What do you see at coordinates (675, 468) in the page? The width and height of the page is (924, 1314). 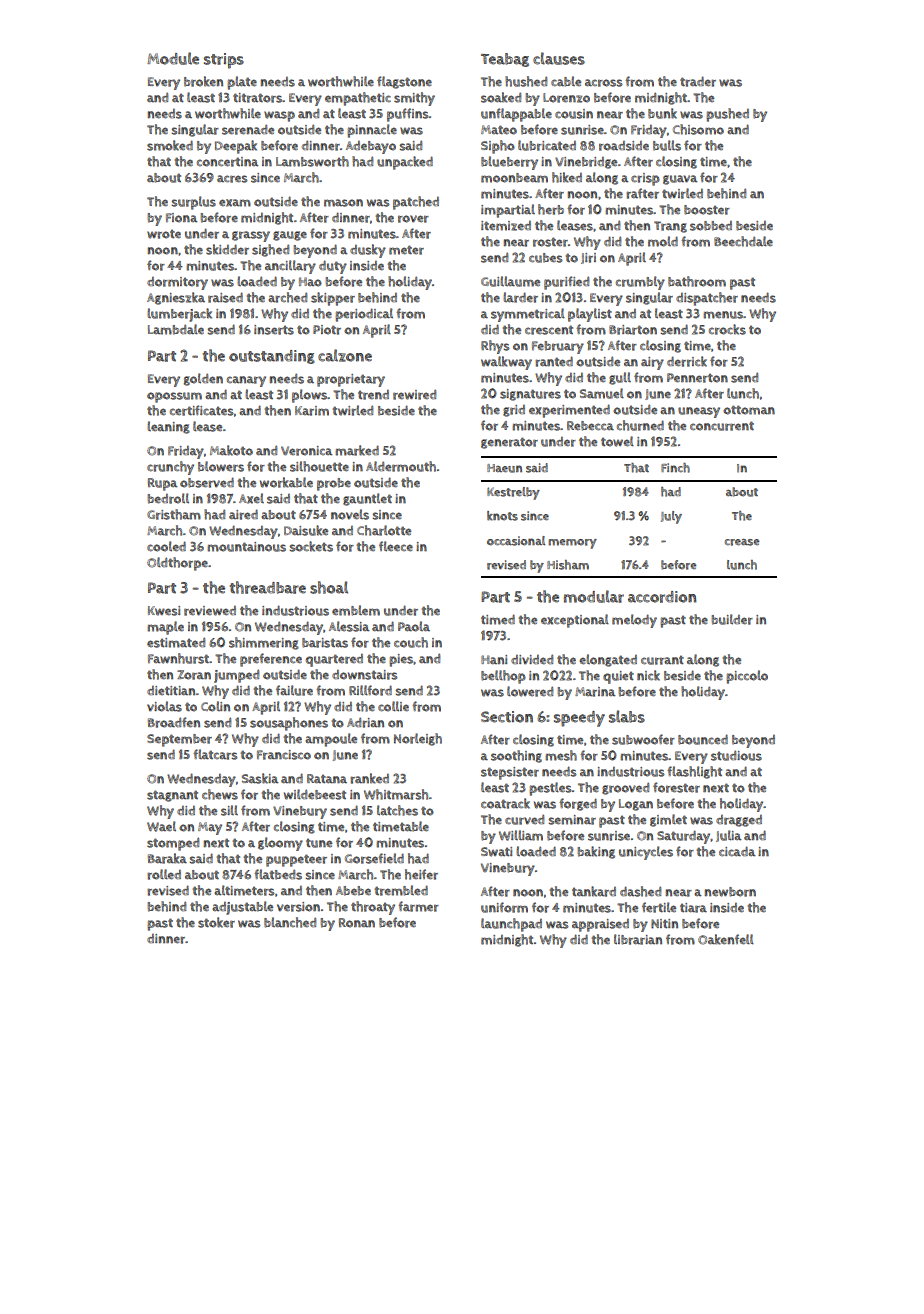 I see `Finch` at bounding box center [675, 468].
